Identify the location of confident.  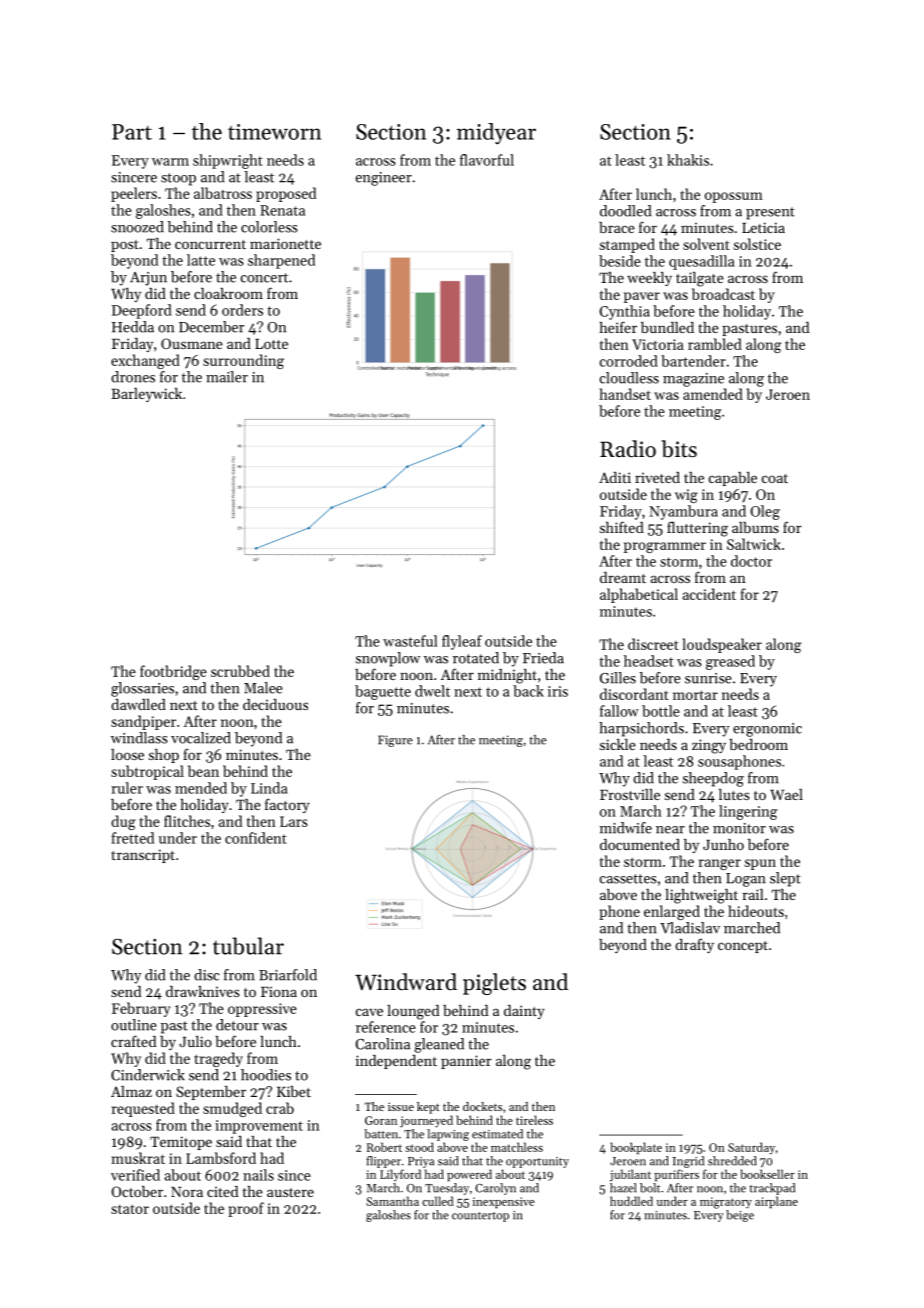
(256, 838).
